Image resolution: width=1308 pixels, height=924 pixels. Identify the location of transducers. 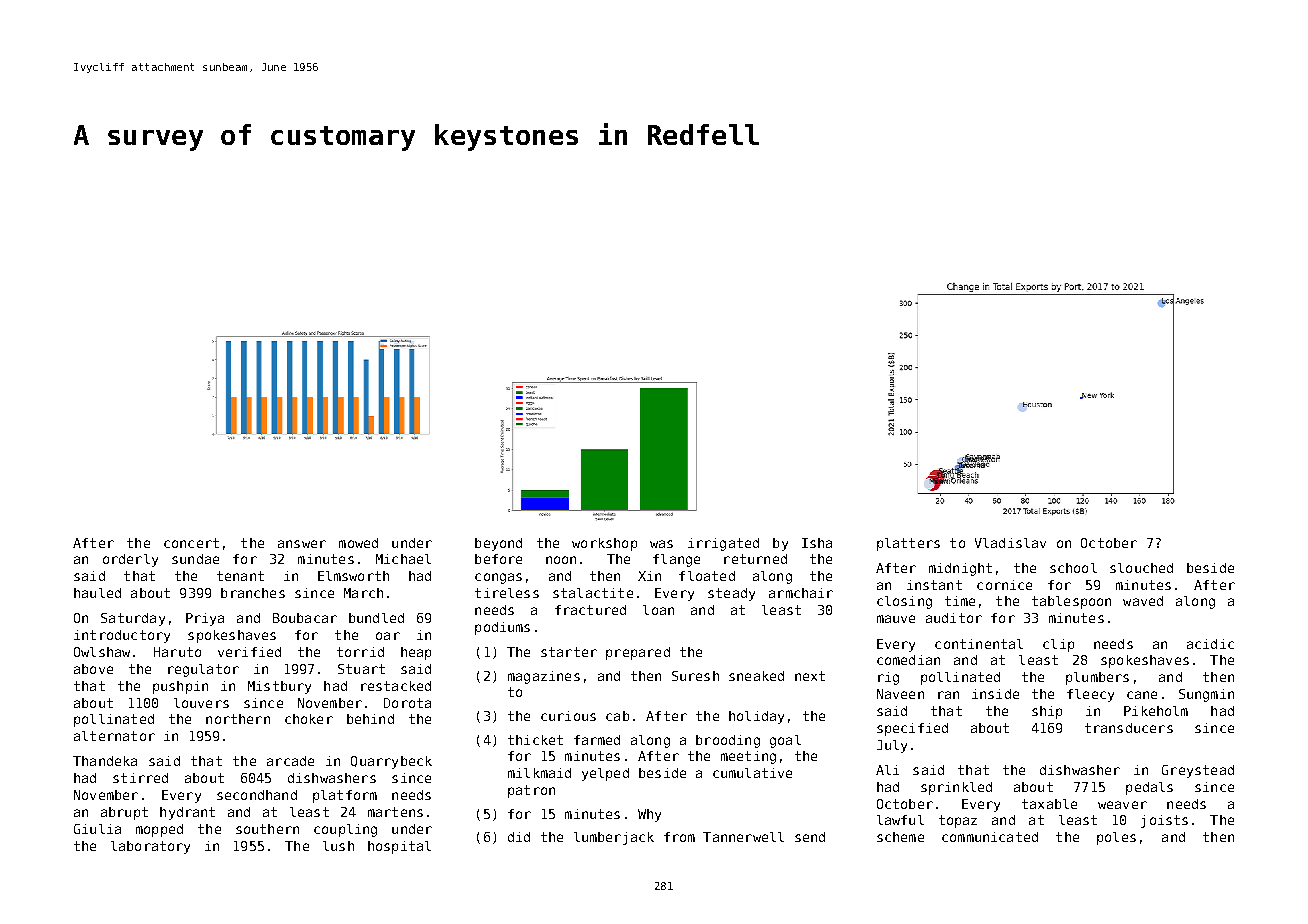
(1129, 728).
